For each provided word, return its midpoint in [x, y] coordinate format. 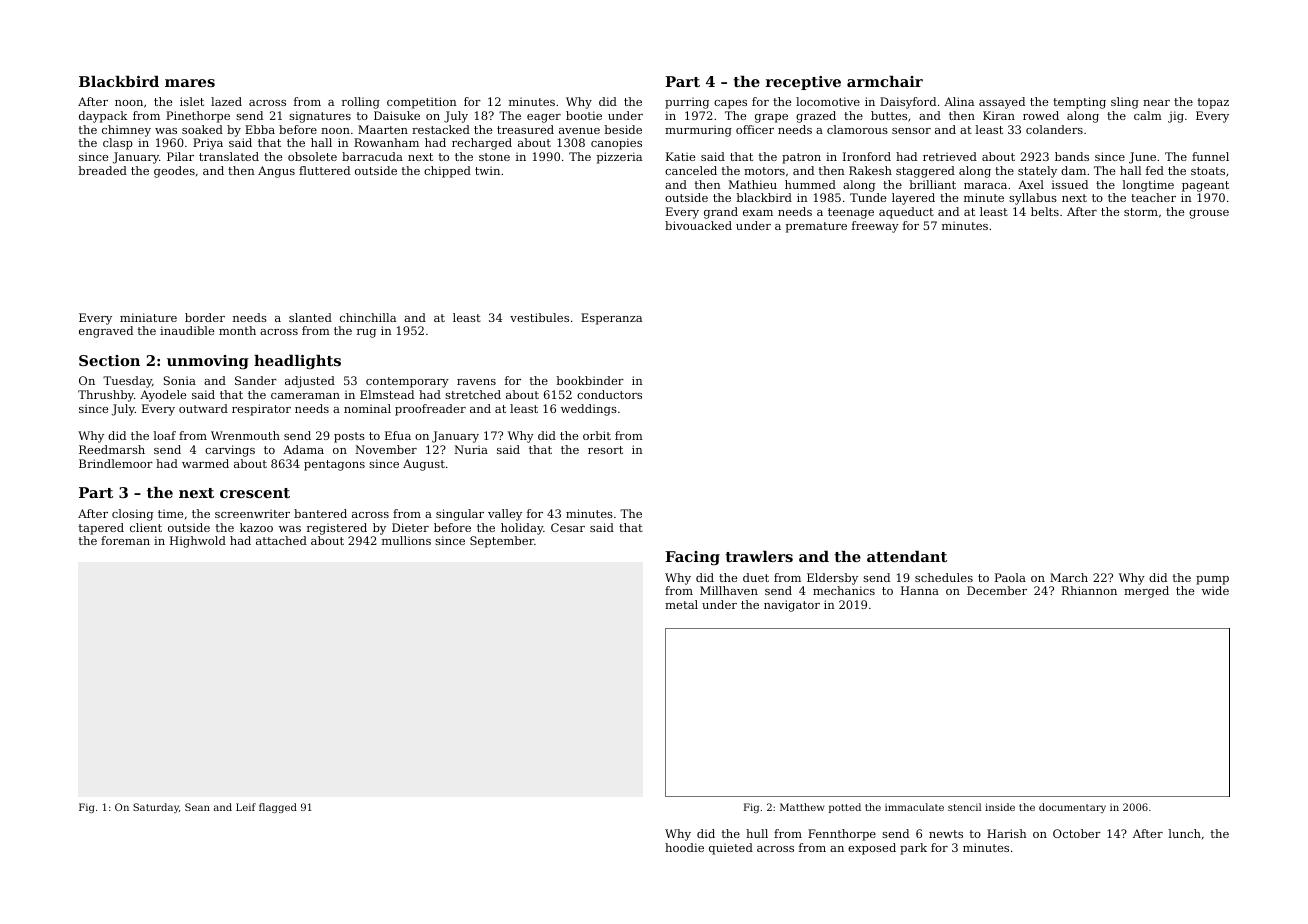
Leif [246, 807]
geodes [174, 172]
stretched [473, 394]
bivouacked [698, 225]
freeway [875, 227]
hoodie [684, 847]
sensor [911, 131]
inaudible [187, 330]
